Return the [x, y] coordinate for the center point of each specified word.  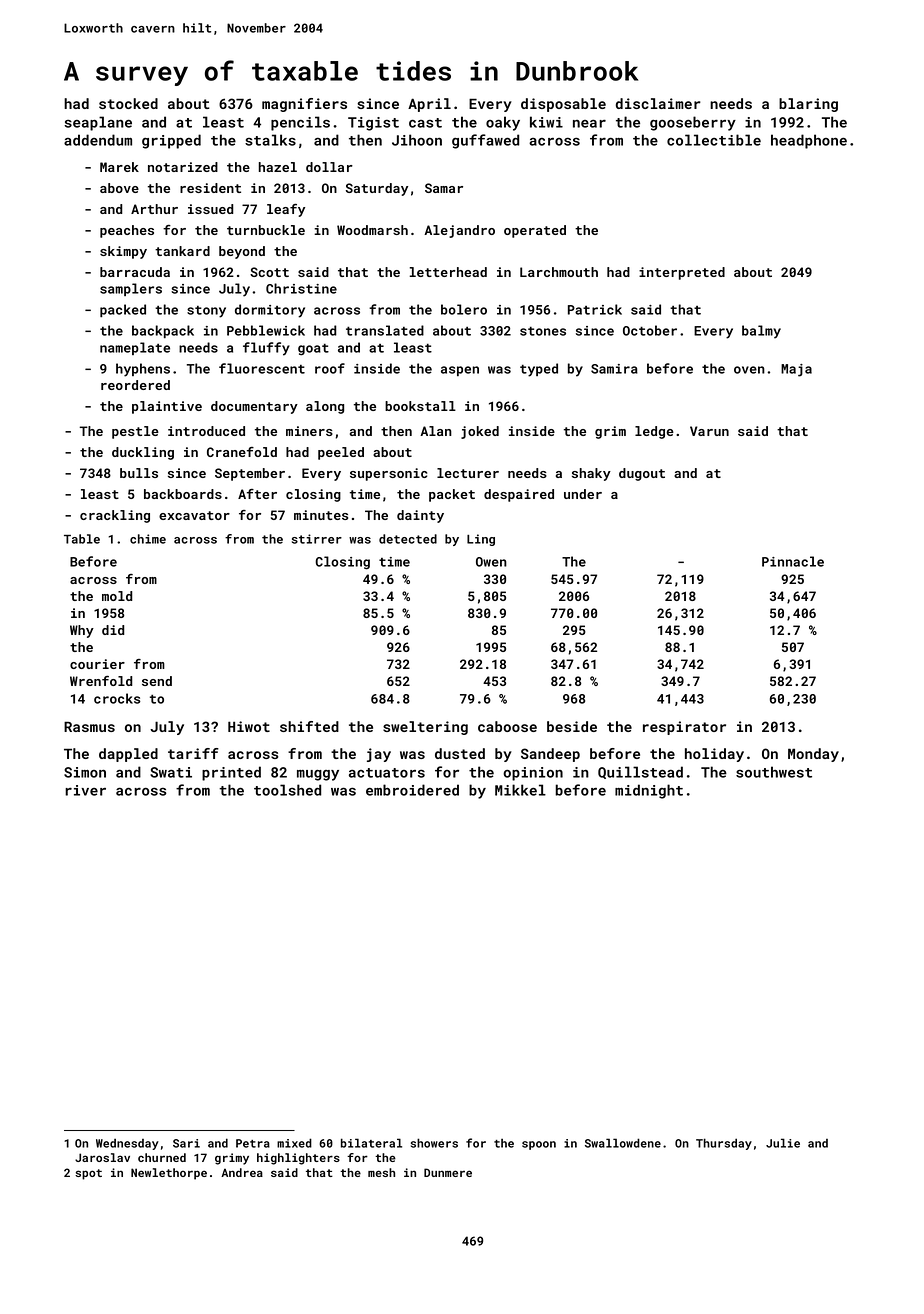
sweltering [425, 728]
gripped [171, 141]
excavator [194, 515]
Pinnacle [793, 561]
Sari [186, 1143]
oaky [503, 123]
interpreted [682, 273]
